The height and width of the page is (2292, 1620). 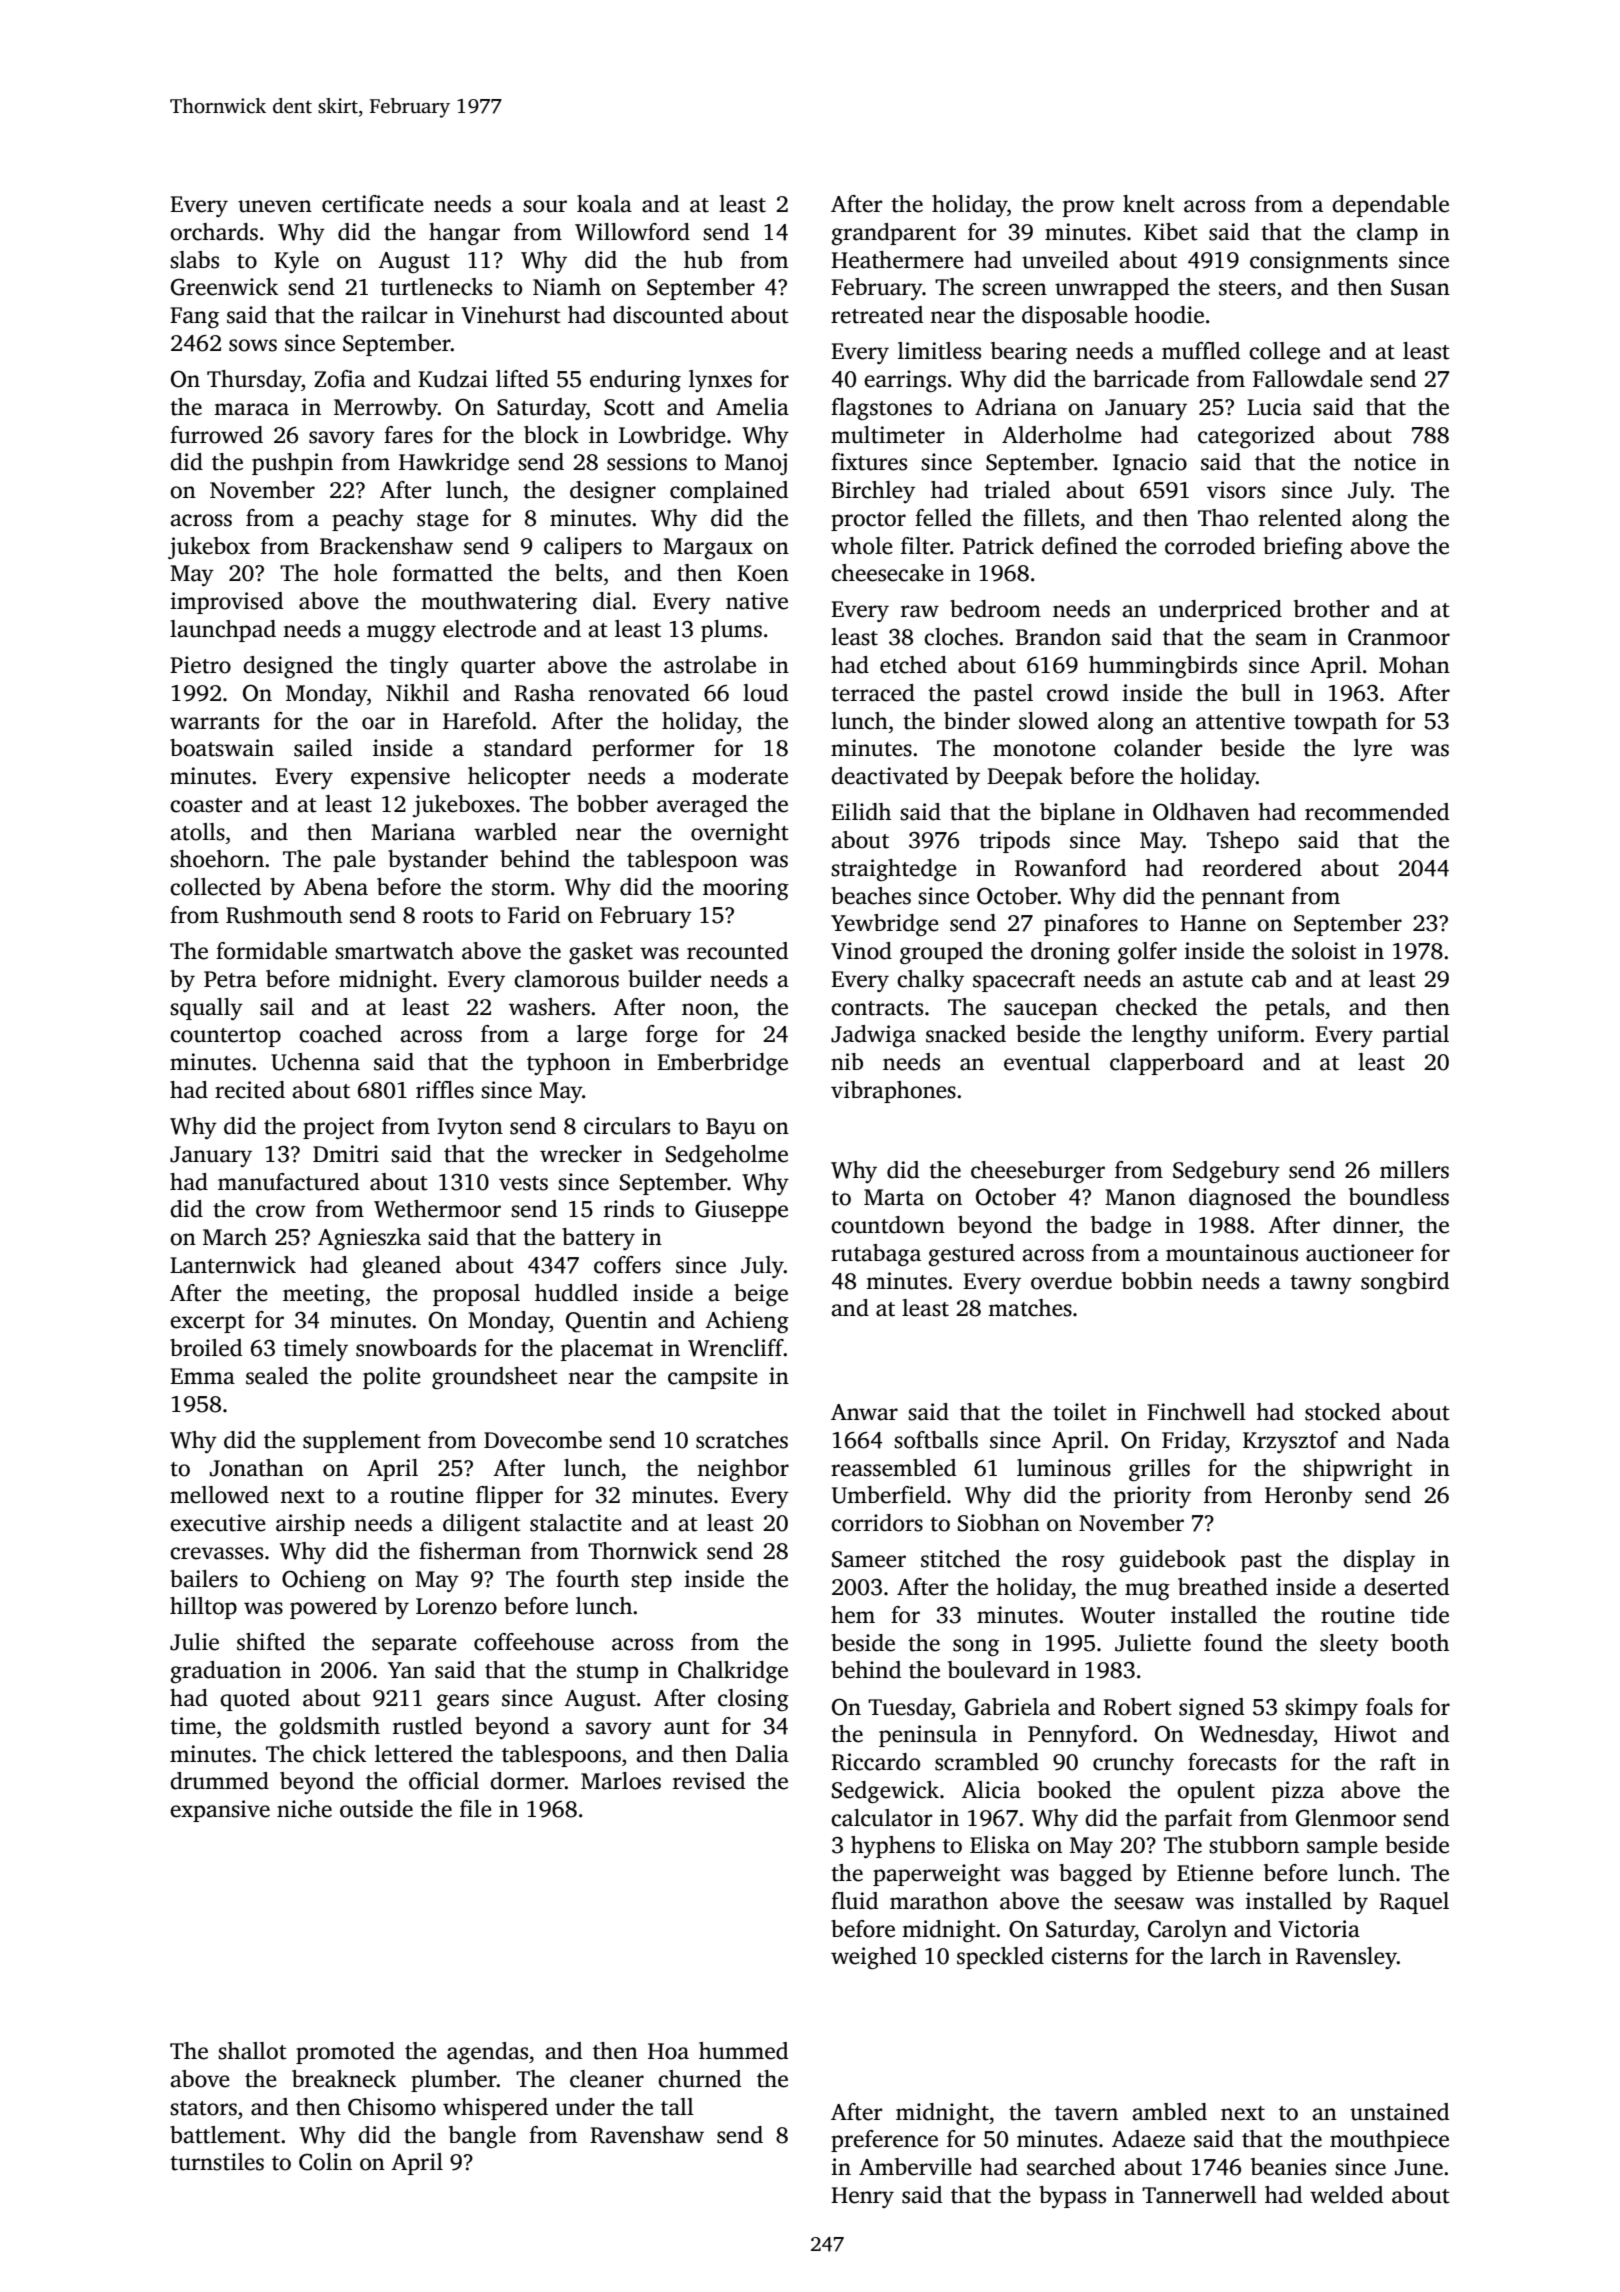 I want to click on Emma, so click(x=202, y=1376).
